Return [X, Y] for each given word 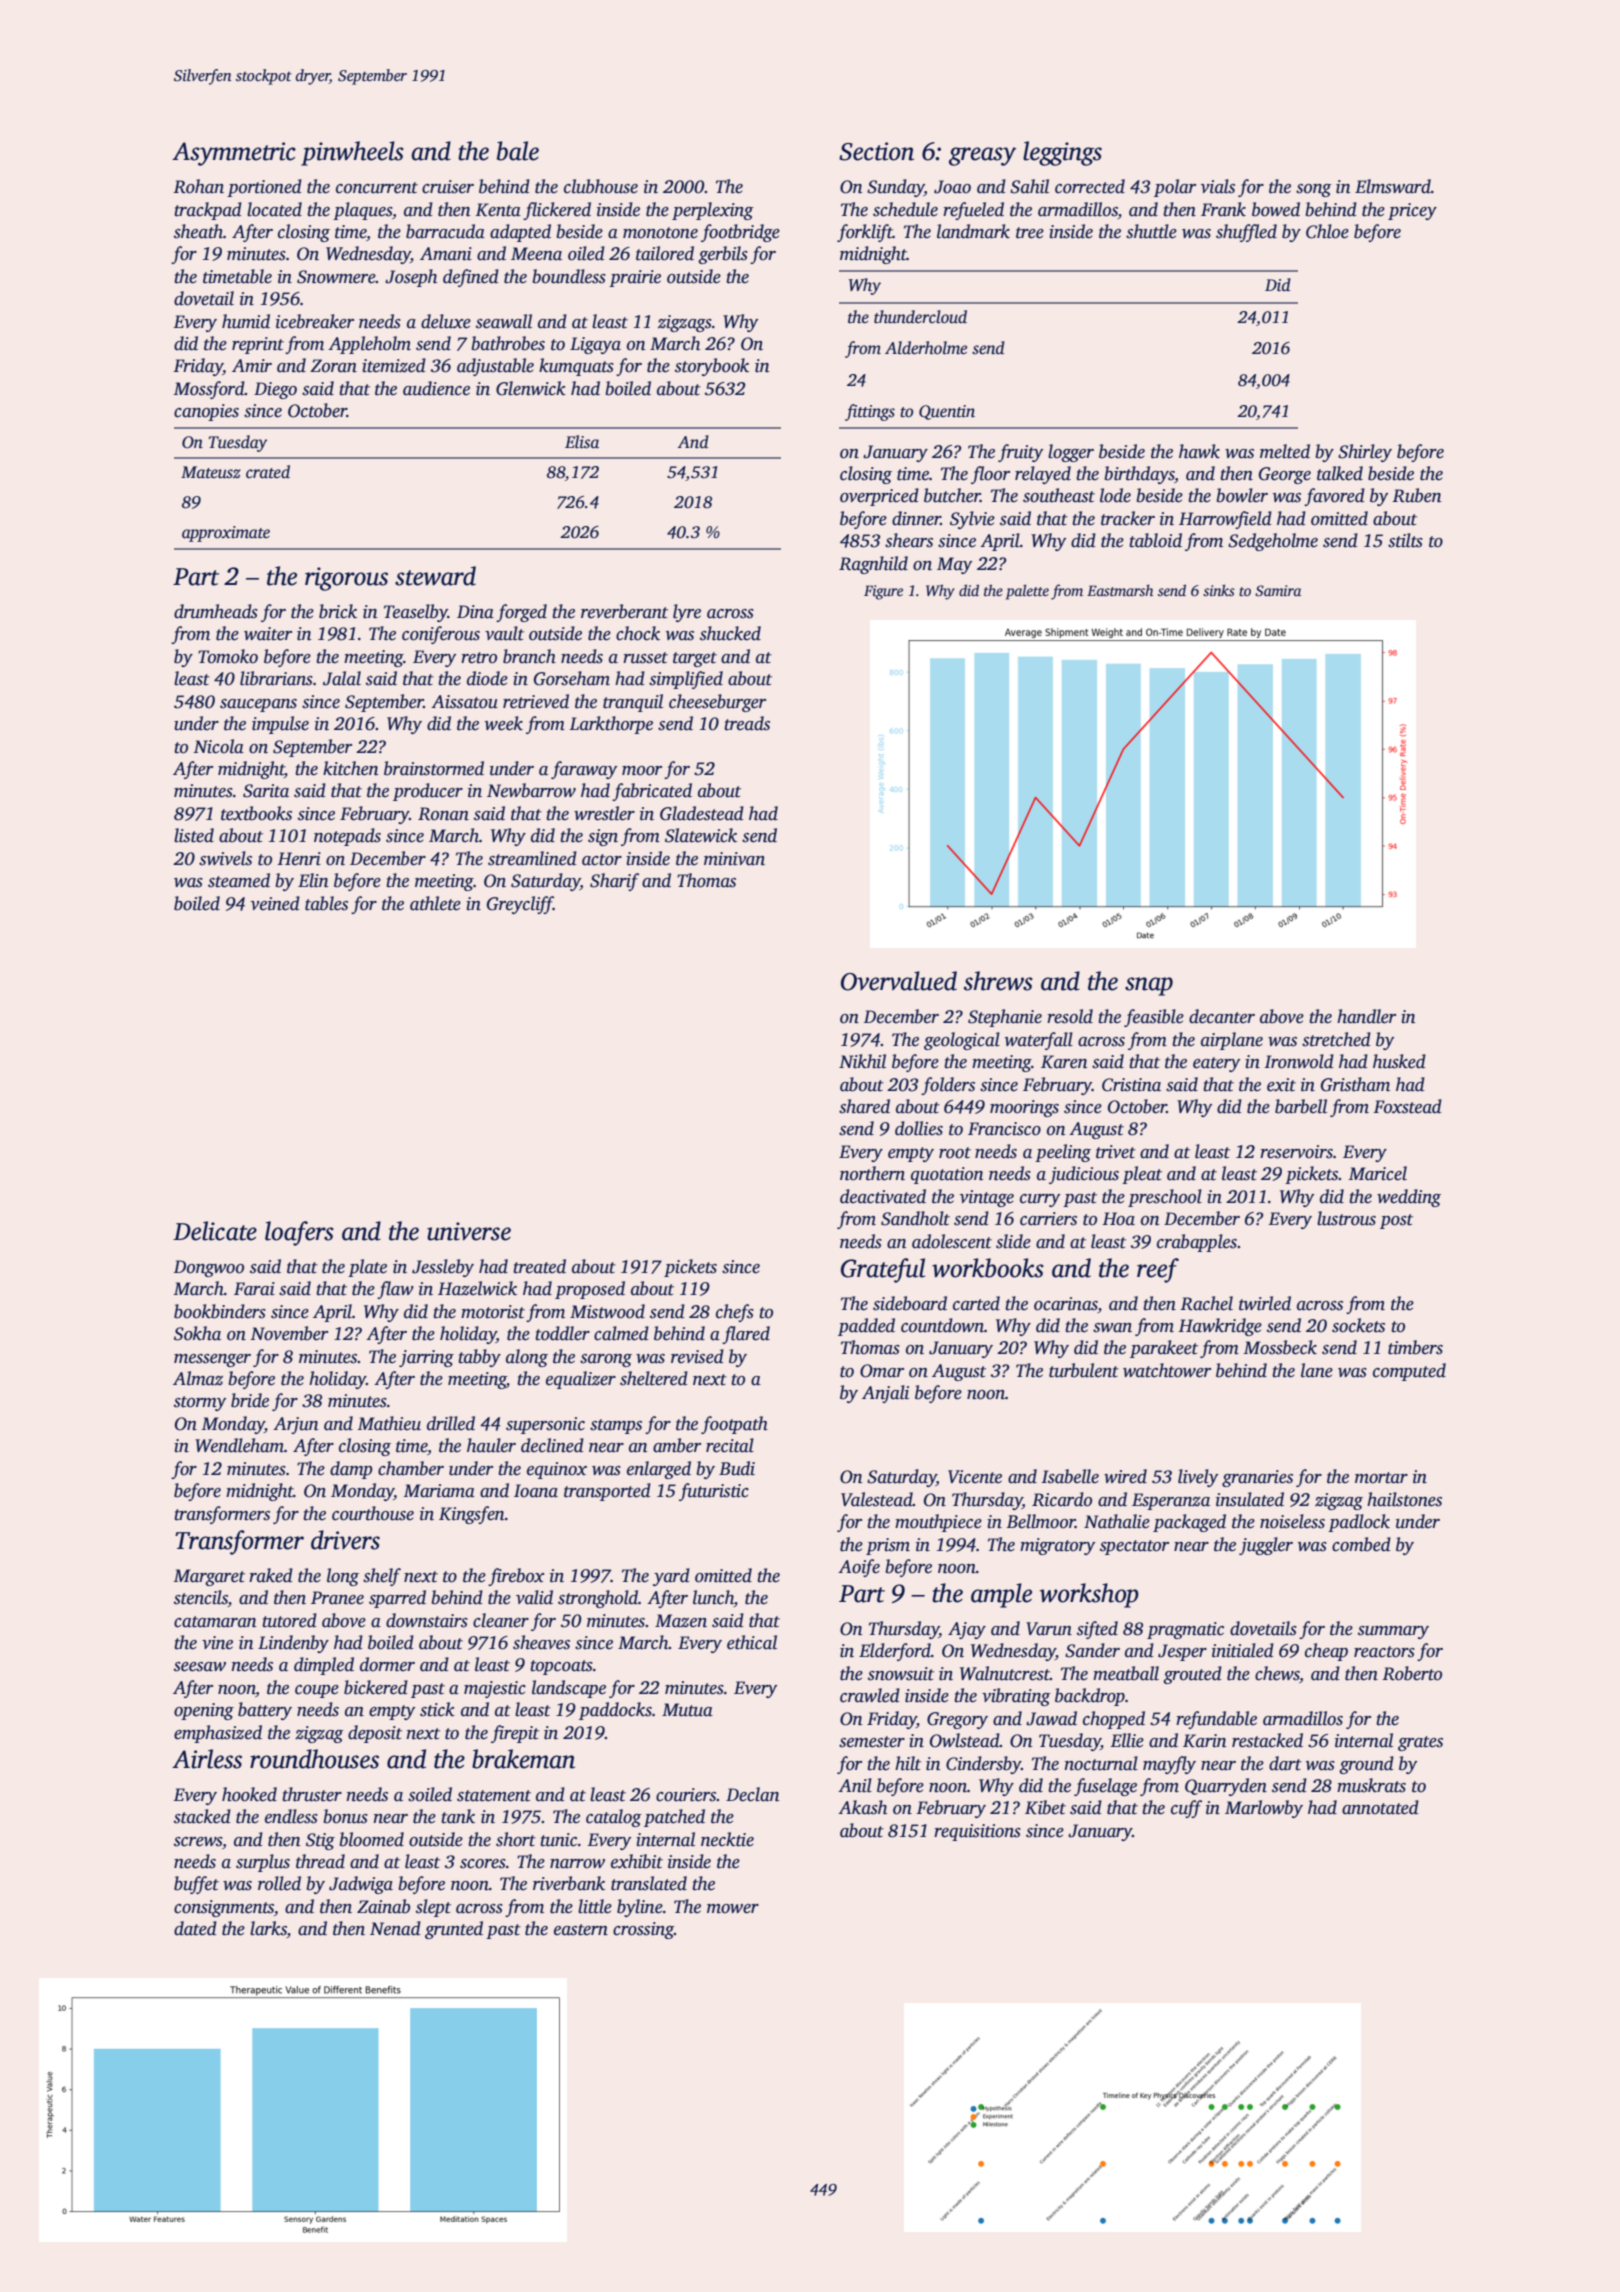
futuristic [714, 1492]
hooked [249, 1794]
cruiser [448, 187]
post [1396, 1221]
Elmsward [1393, 186]
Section [876, 151]
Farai [254, 1289]
